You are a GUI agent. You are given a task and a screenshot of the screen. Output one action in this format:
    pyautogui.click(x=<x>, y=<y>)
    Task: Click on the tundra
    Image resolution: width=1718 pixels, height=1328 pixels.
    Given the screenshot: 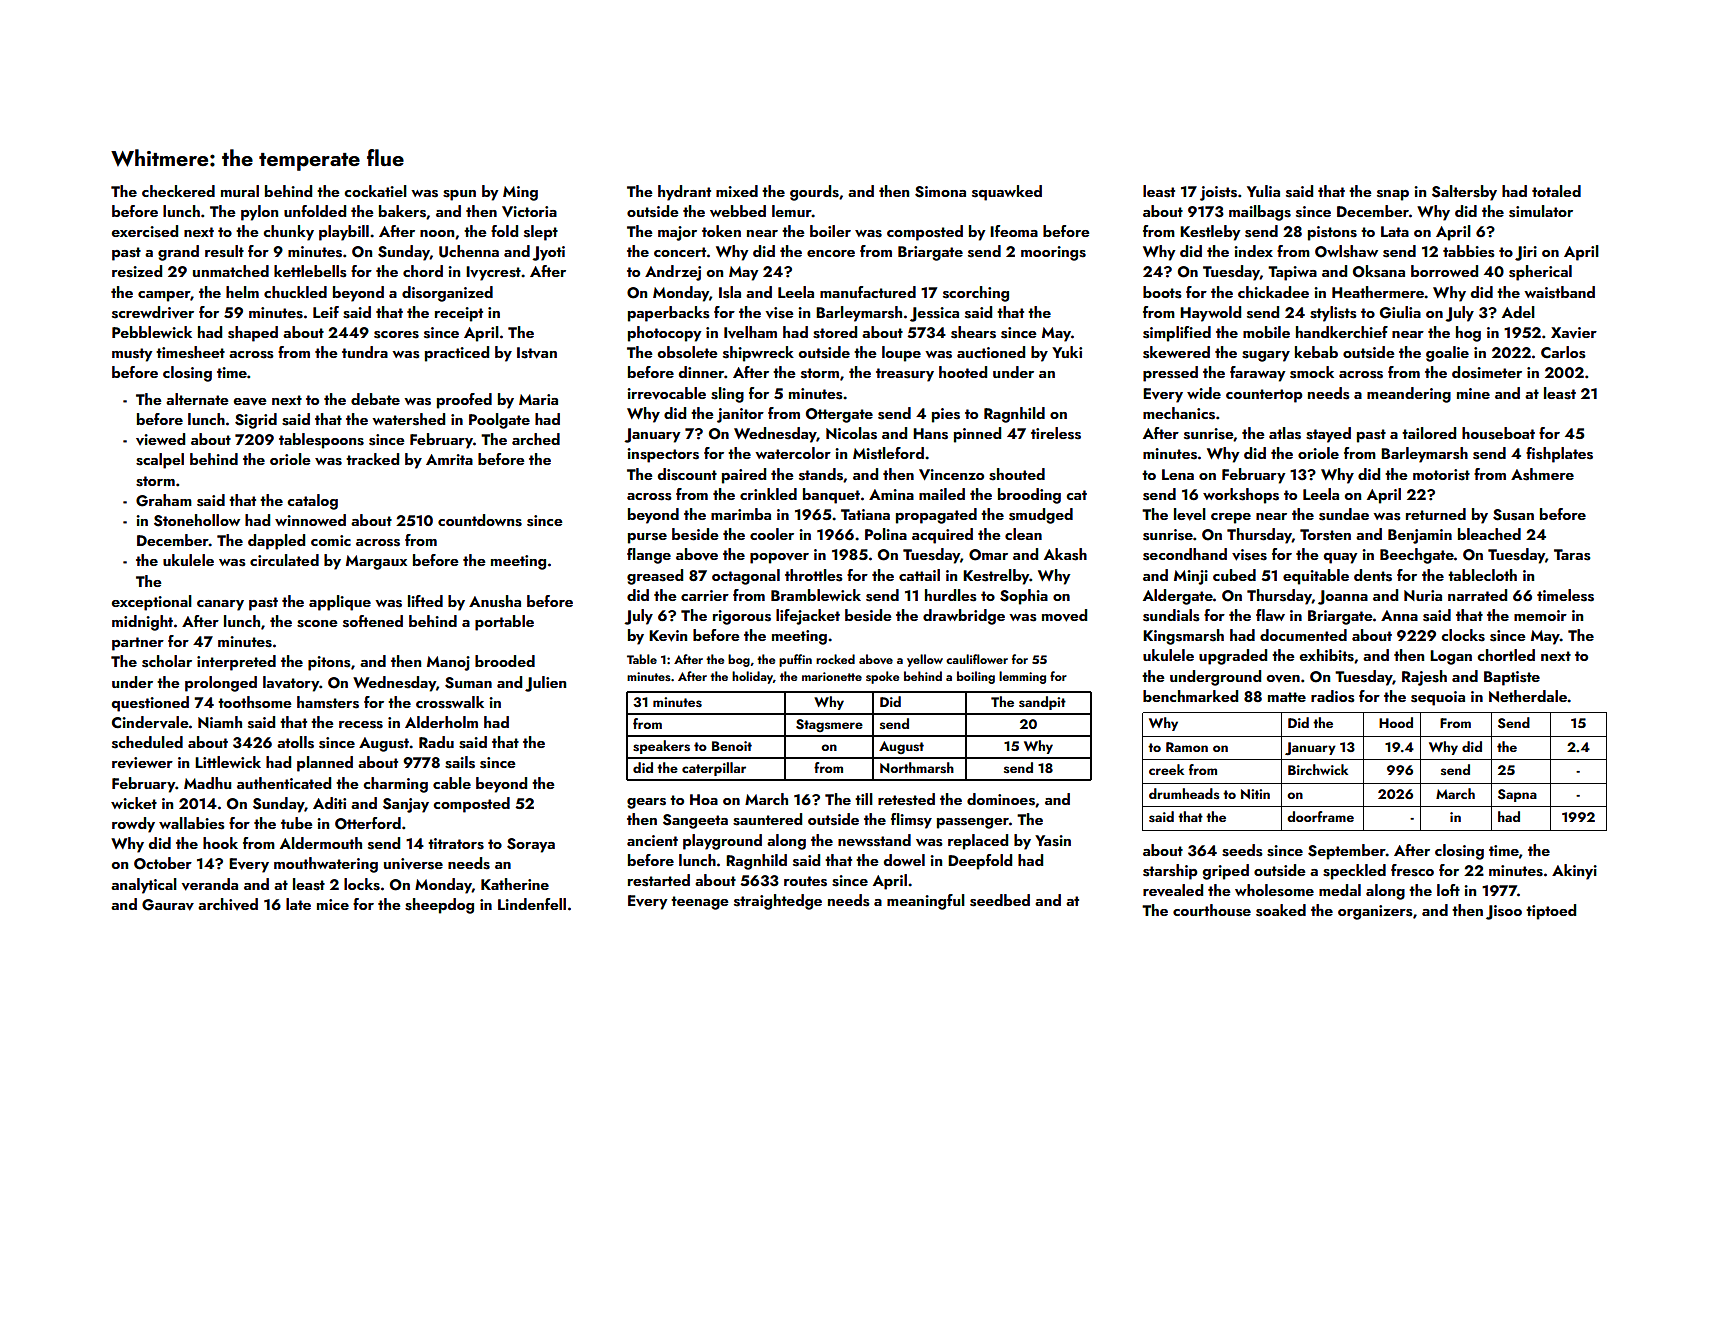 What is the action you would take?
    pyautogui.click(x=365, y=352)
